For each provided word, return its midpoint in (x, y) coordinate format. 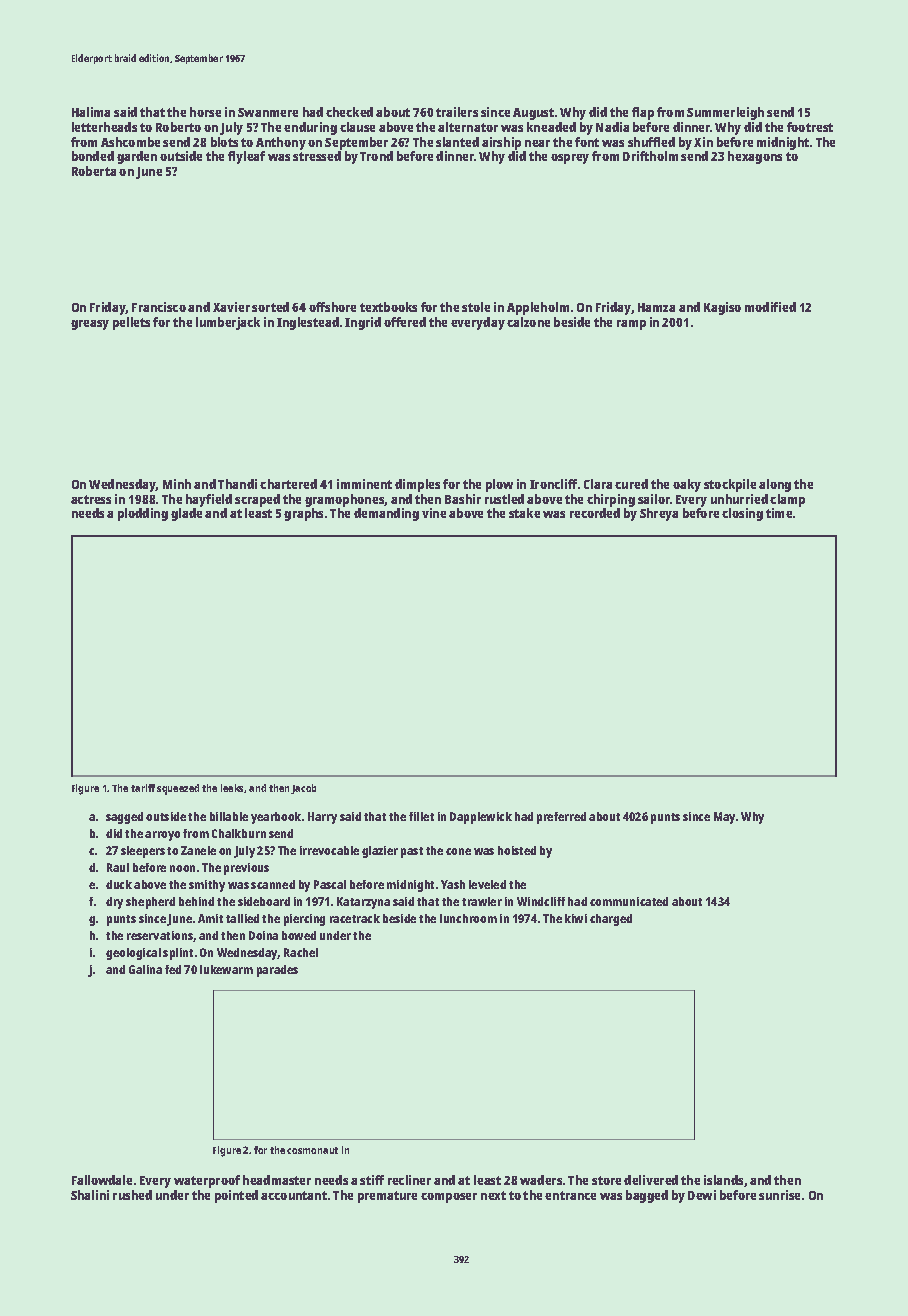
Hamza (656, 307)
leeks (232, 788)
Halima (91, 112)
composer (449, 1198)
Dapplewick (481, 818)
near (537, 143)
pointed (236, 1196)
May (724, 818)
